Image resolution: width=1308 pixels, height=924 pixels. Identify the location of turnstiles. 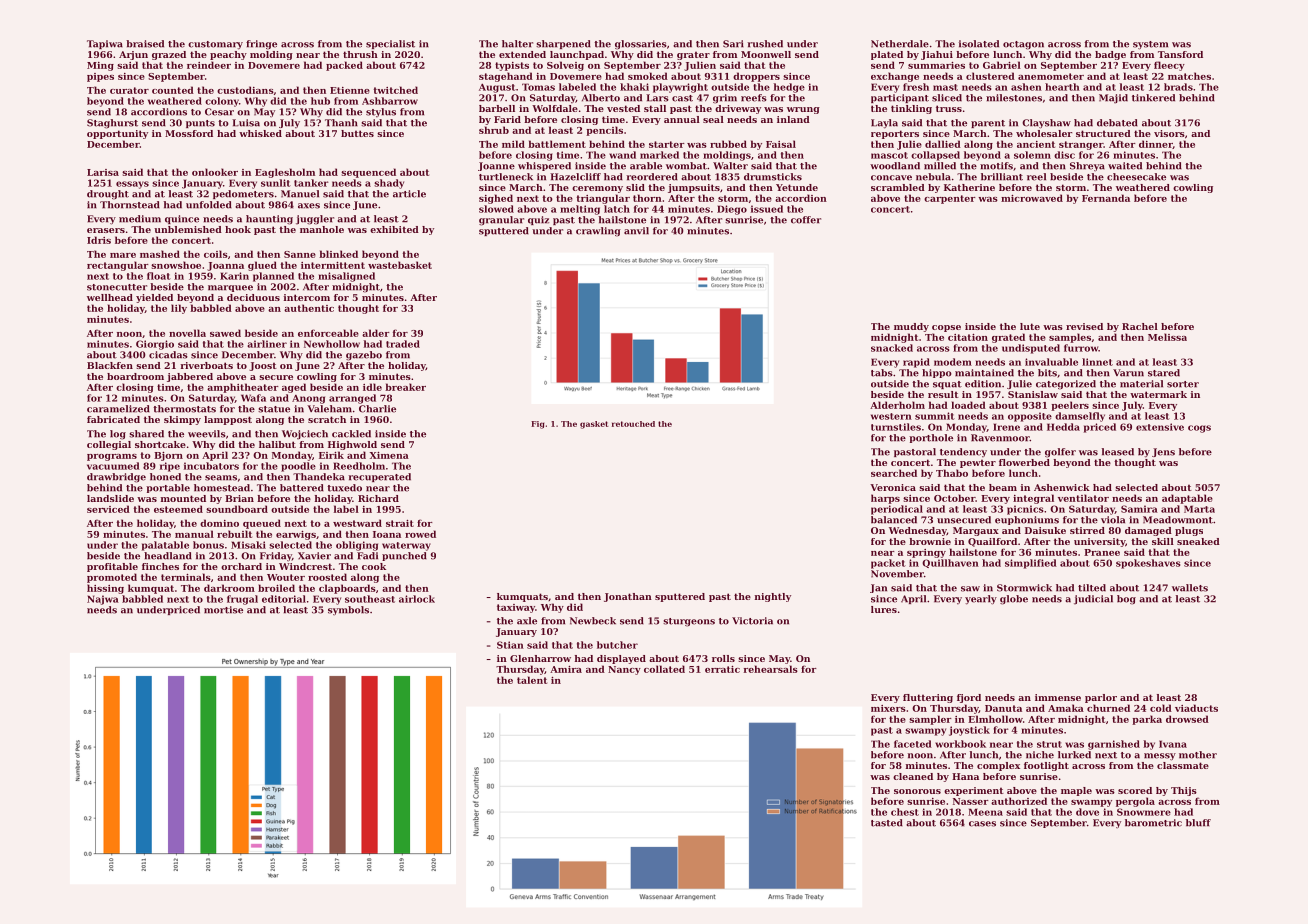
(896, 427).
